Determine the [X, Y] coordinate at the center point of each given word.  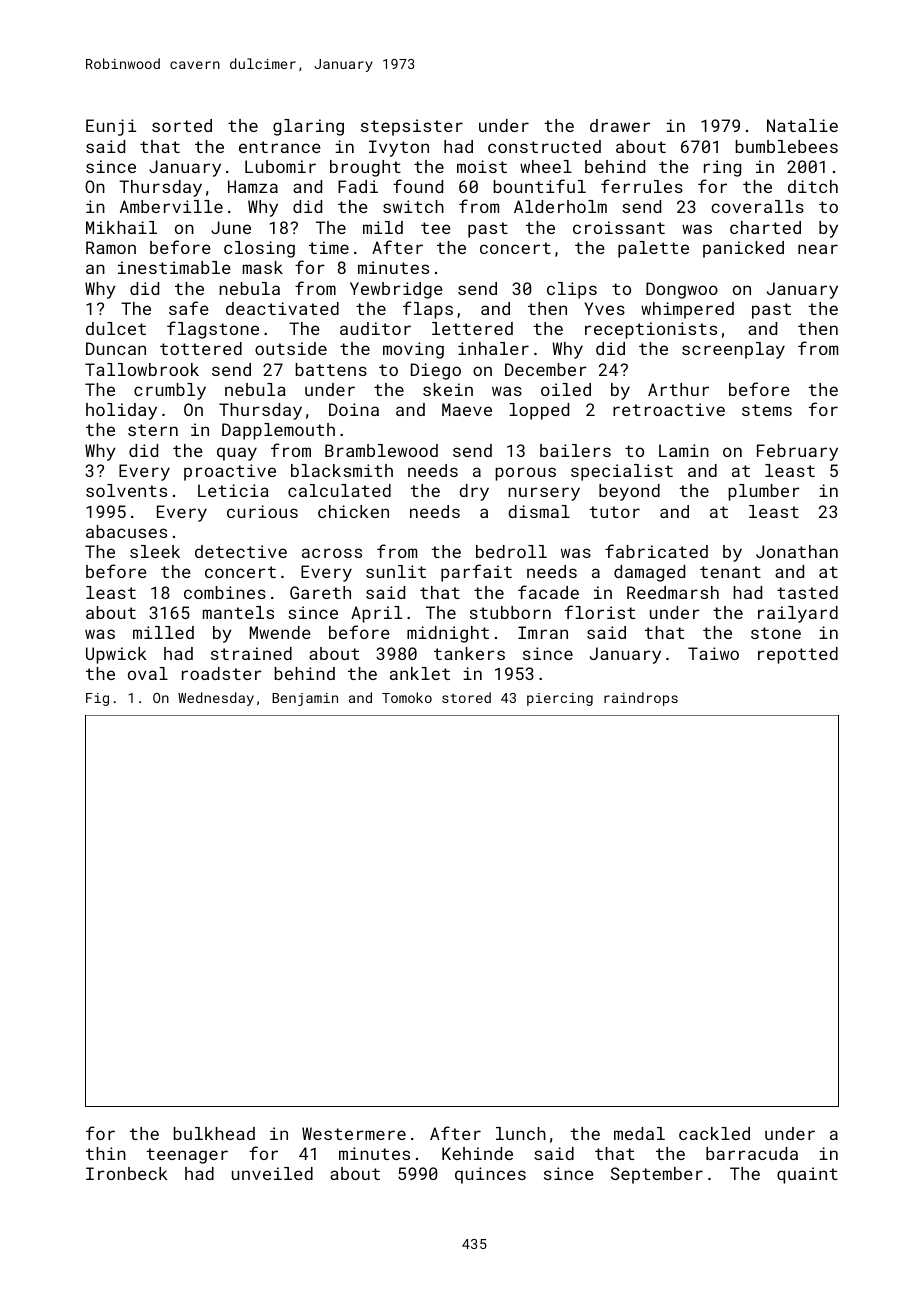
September [657, 1175]
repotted [798, 655]
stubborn [510, 612]
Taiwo [713, 653]
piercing [560, 699]
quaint [807, 1175]
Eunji [111, 127]
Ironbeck [126, 1173]
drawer [620, 125]
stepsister [412, 127]
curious [262, 511]
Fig [97, 699]
